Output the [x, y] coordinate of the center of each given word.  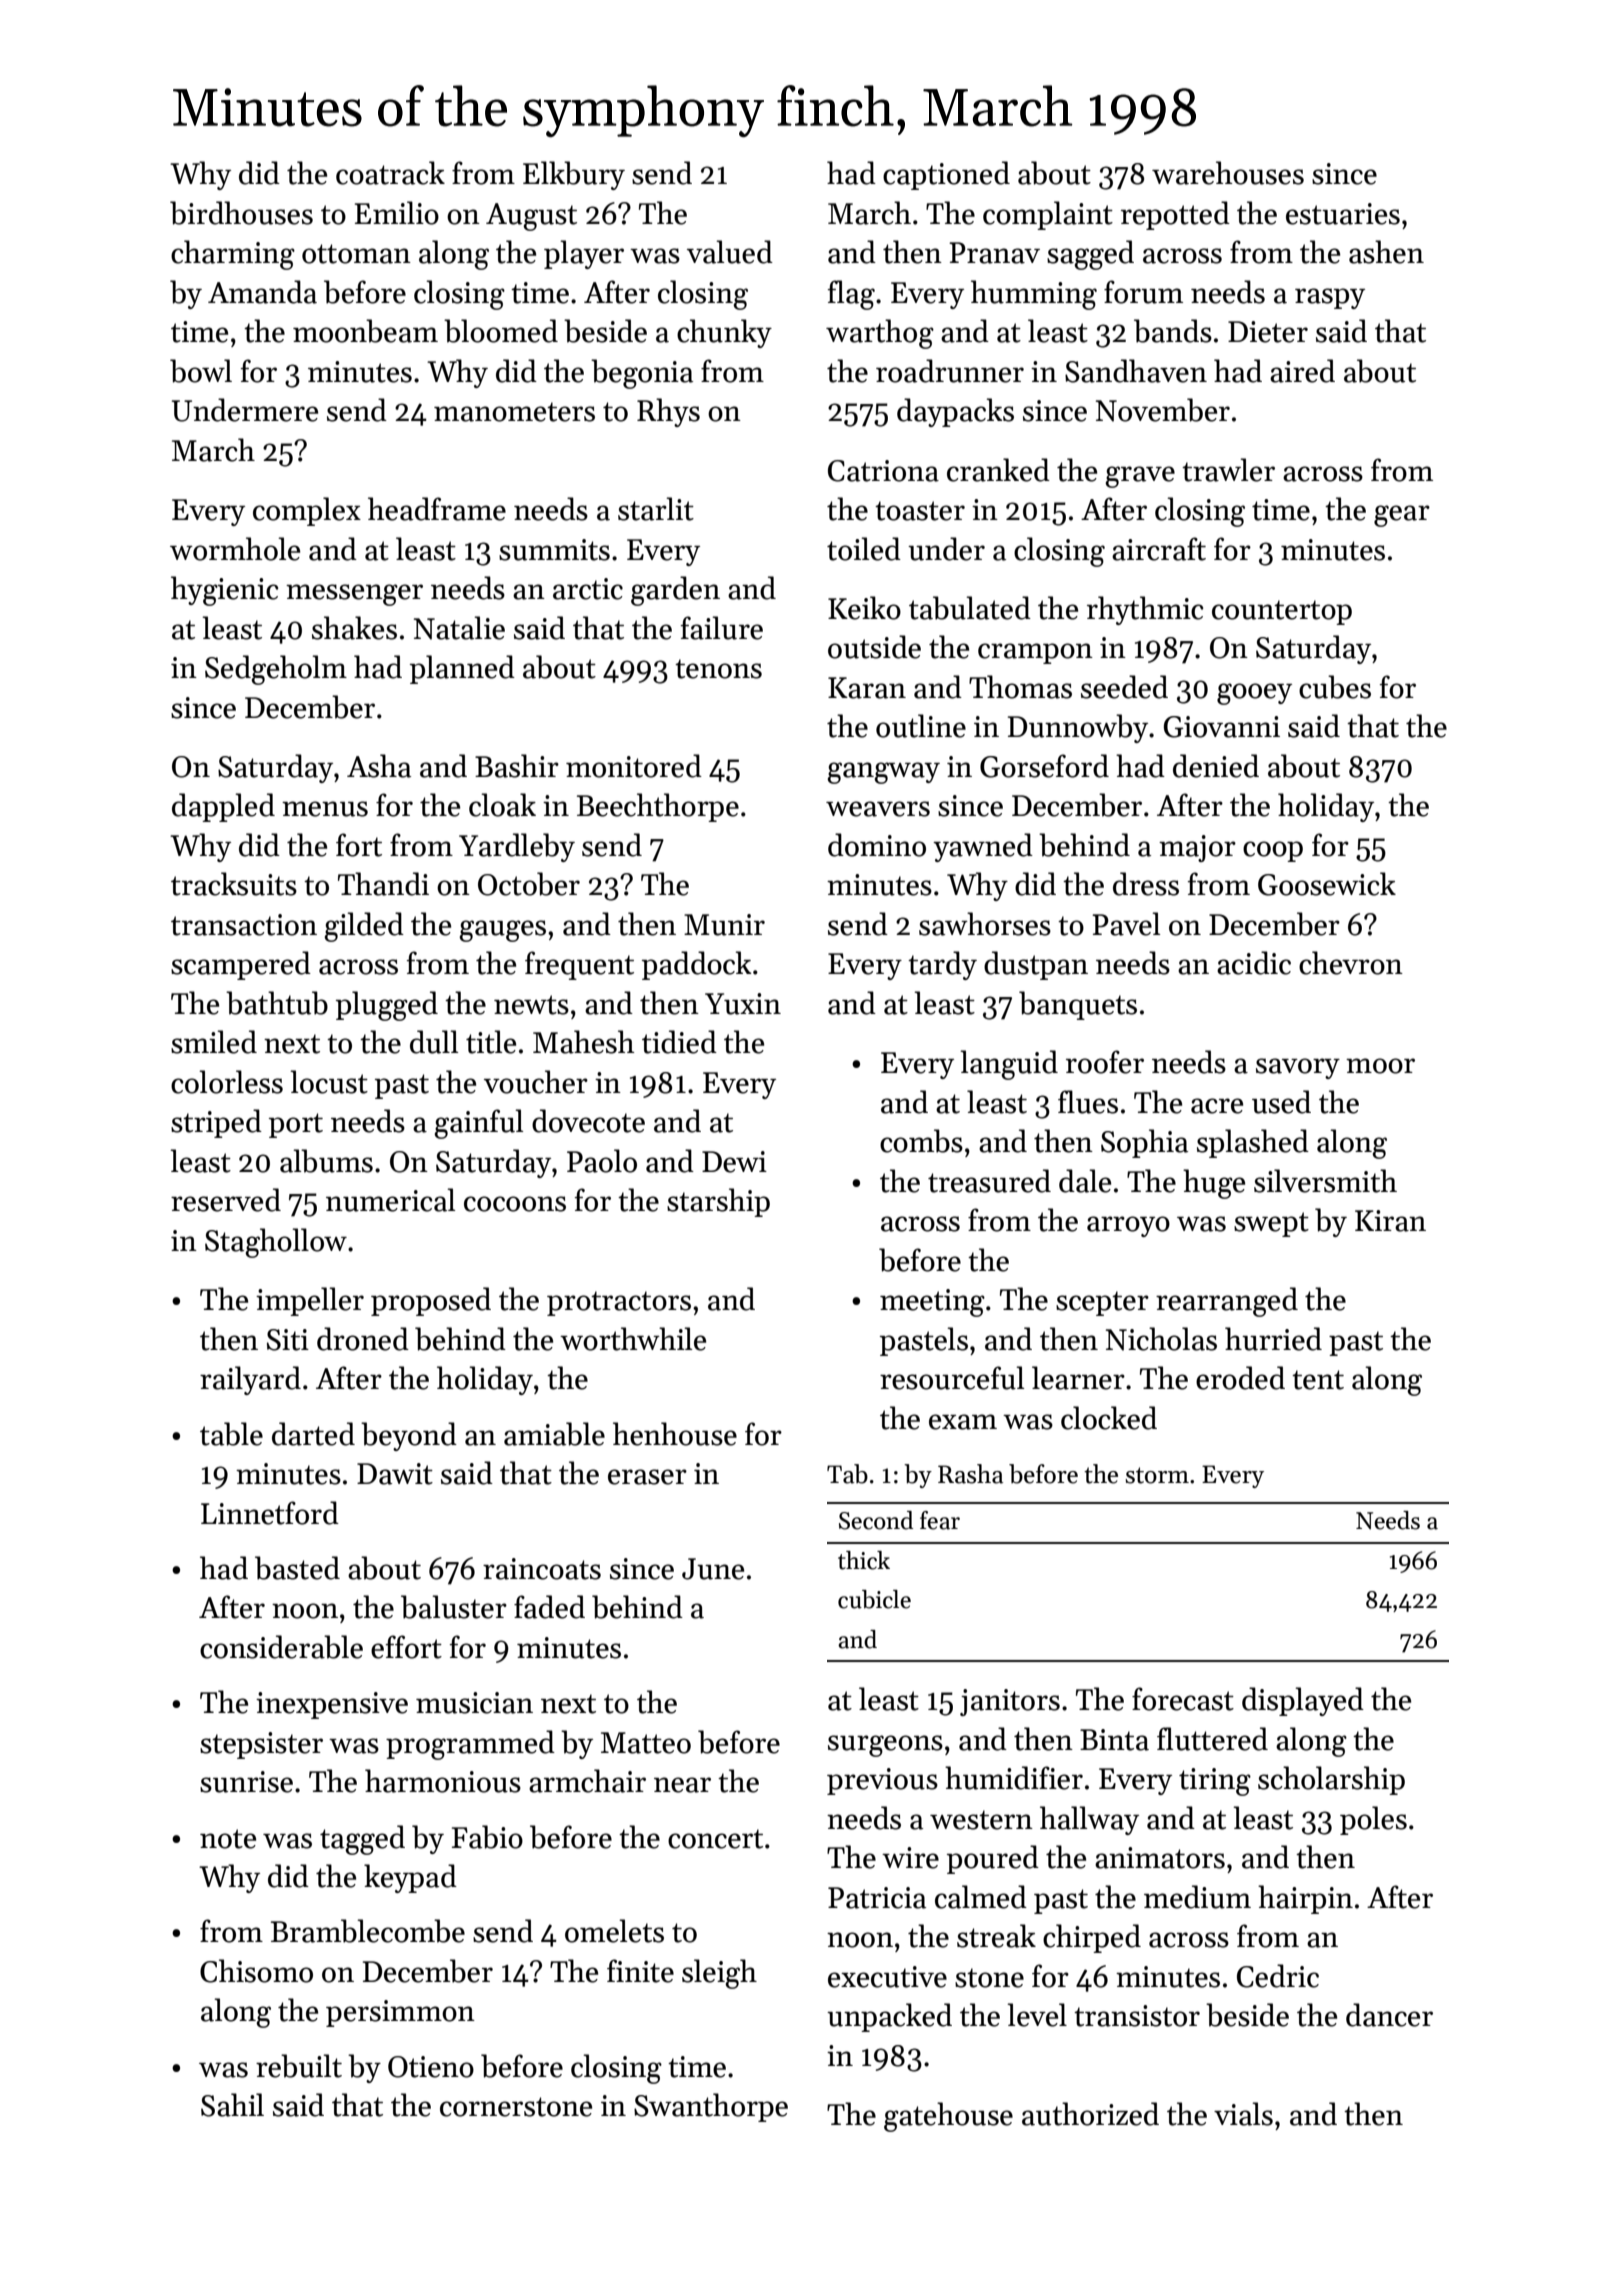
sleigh [719, 1974]
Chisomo [256, 1971]
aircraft [1159, 549]
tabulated [970, 608]
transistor [1137, 2016]
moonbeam [365, 331]
